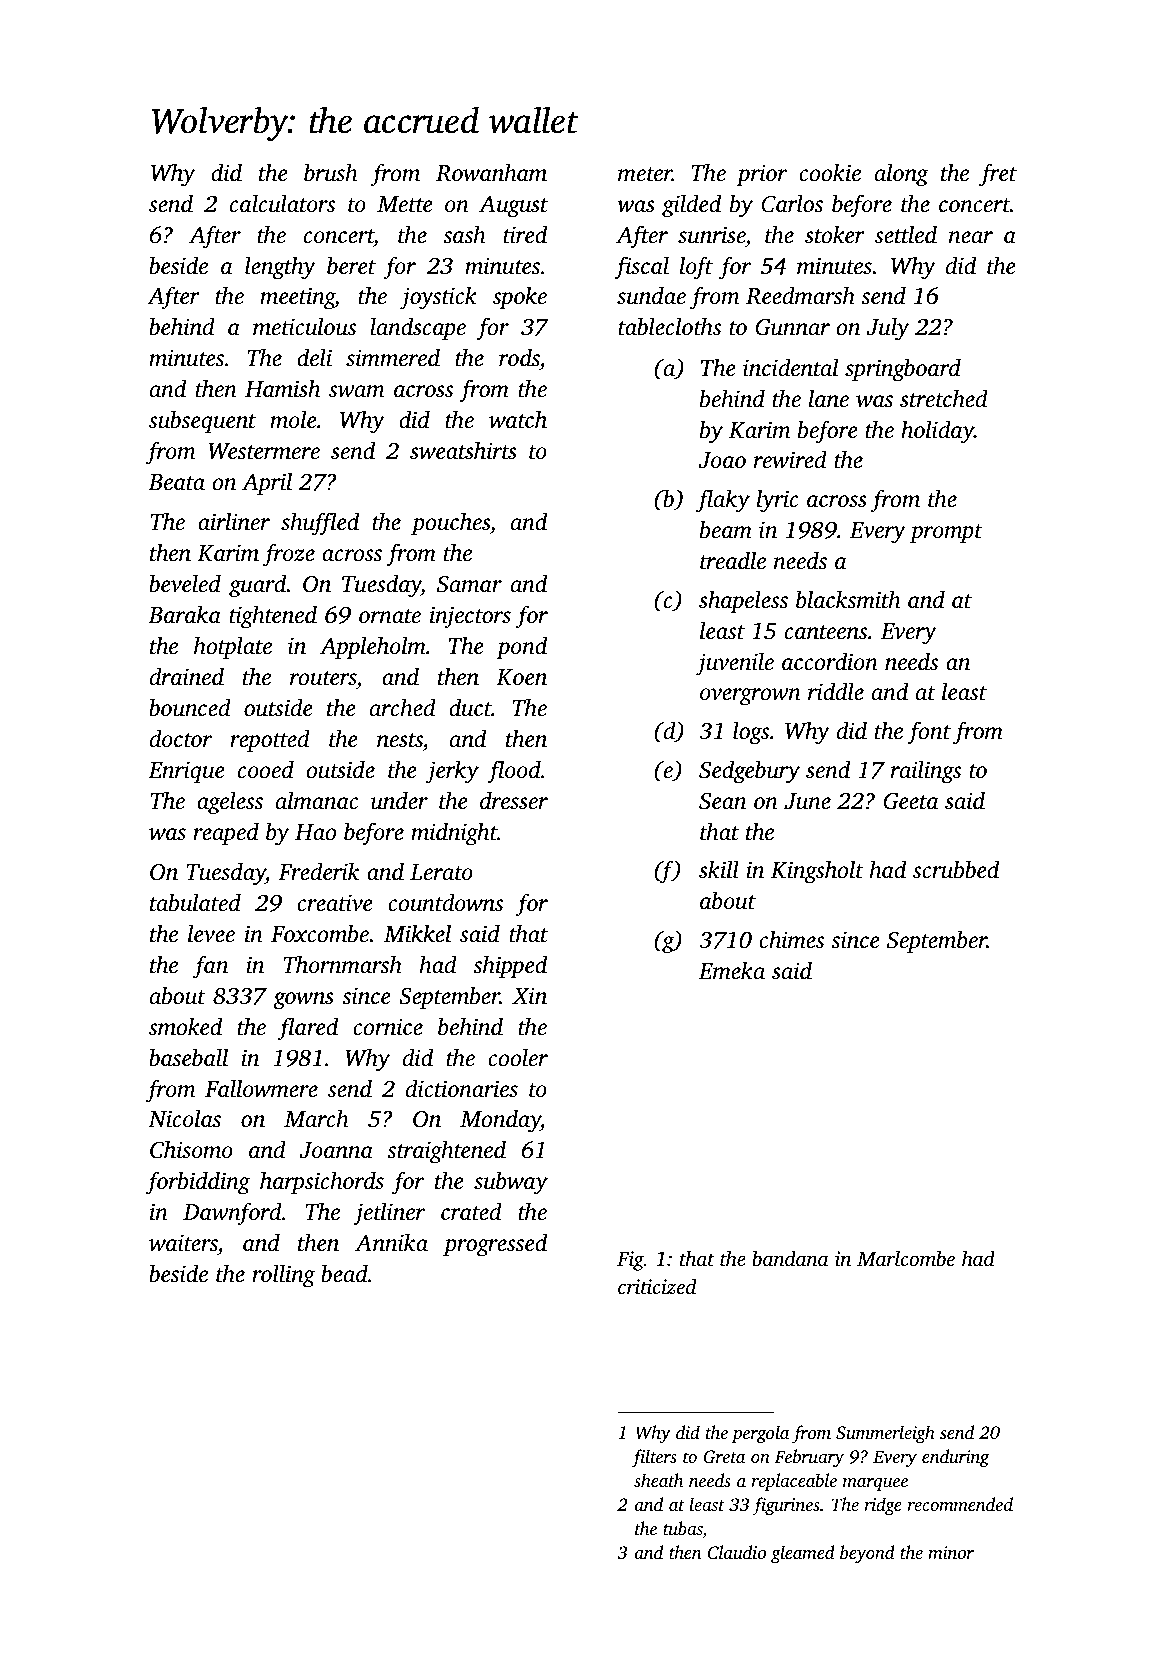 This screenshot has width=1165, height=1654. What do you see at coordinates (848, 599) in the screenshot?
I see `blacksmith` at bounding box center [848, 599].
